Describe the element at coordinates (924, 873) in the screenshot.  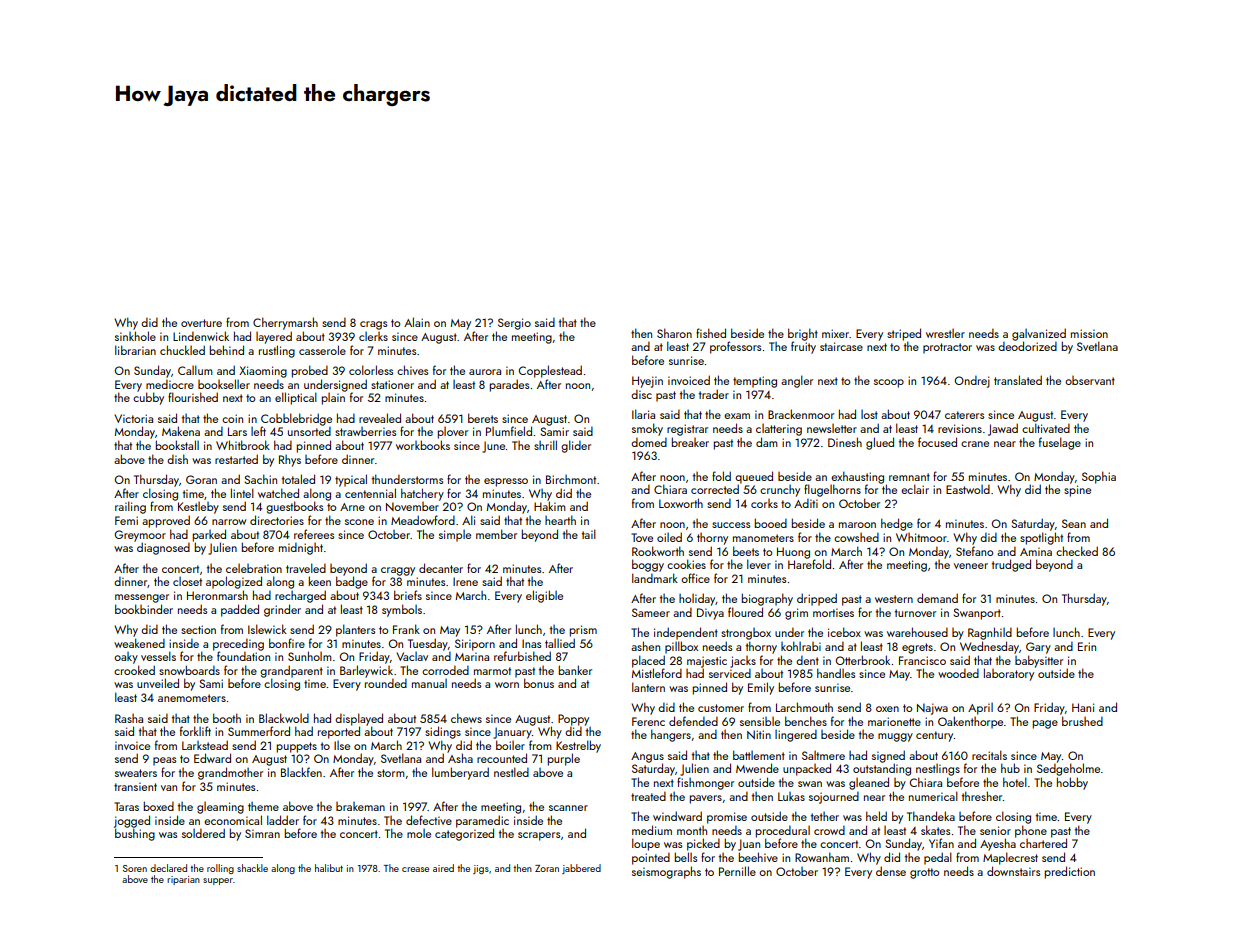
I see `grotto` at that location.
